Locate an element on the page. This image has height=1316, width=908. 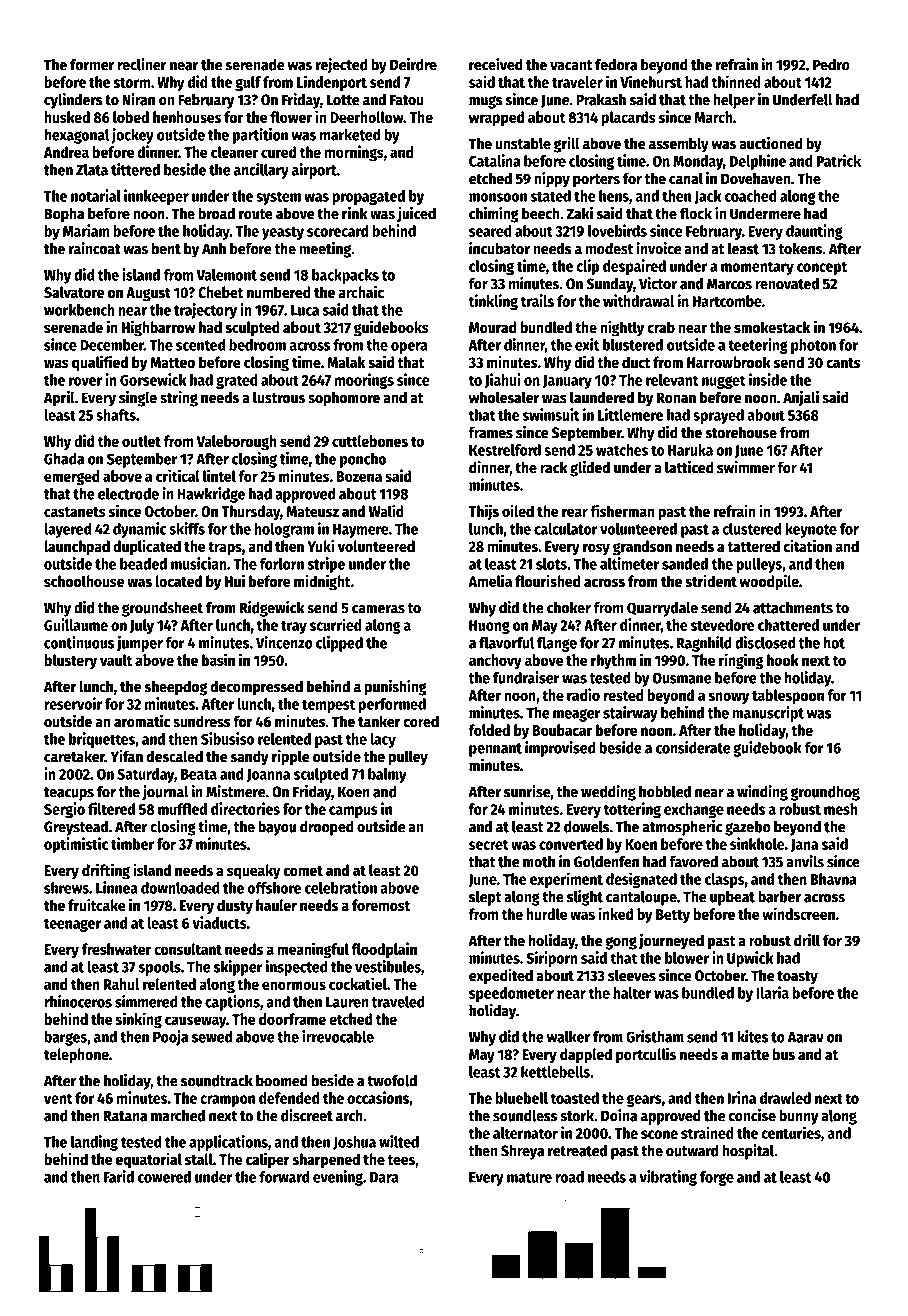
cored is located at coordinates (421, 721).
